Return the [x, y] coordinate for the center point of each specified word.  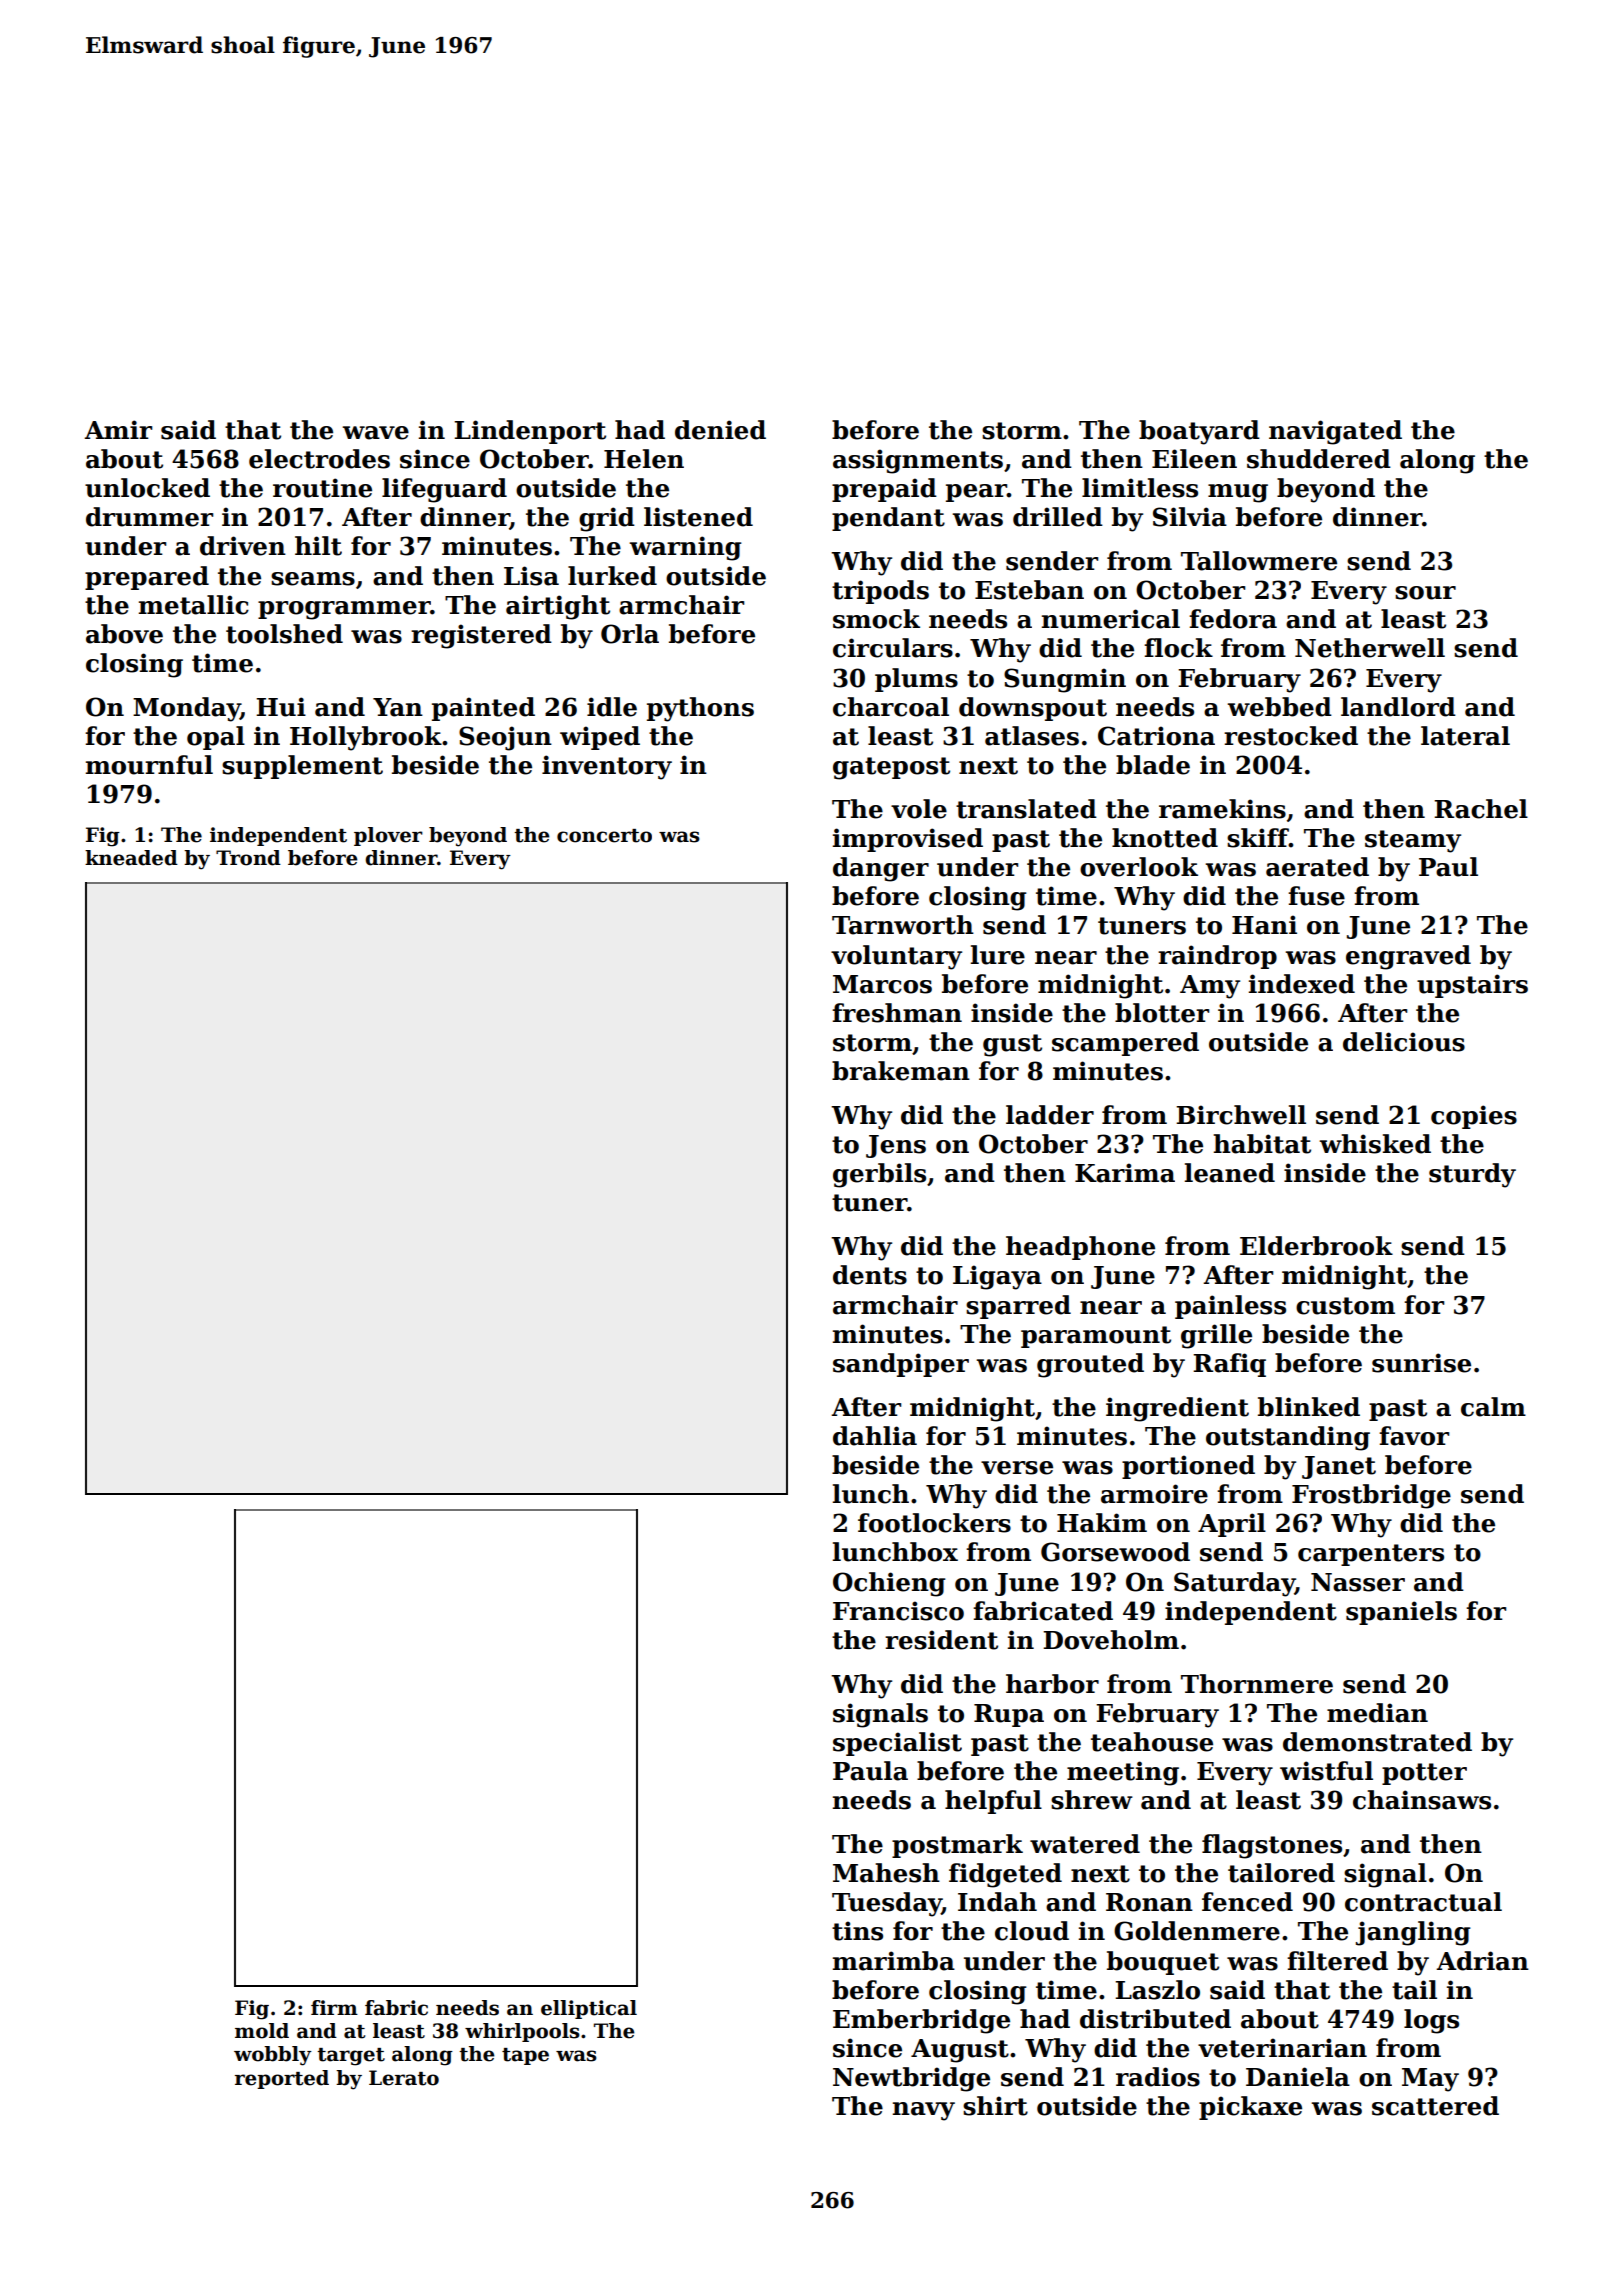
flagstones [1272, 1846]
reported [282, 2079]
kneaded [131, 858]
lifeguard [444, 490]
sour [1425, 593]
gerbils [879, 1175]
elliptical [589, 2009]
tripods [880, 592]
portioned [1188, 1467]
